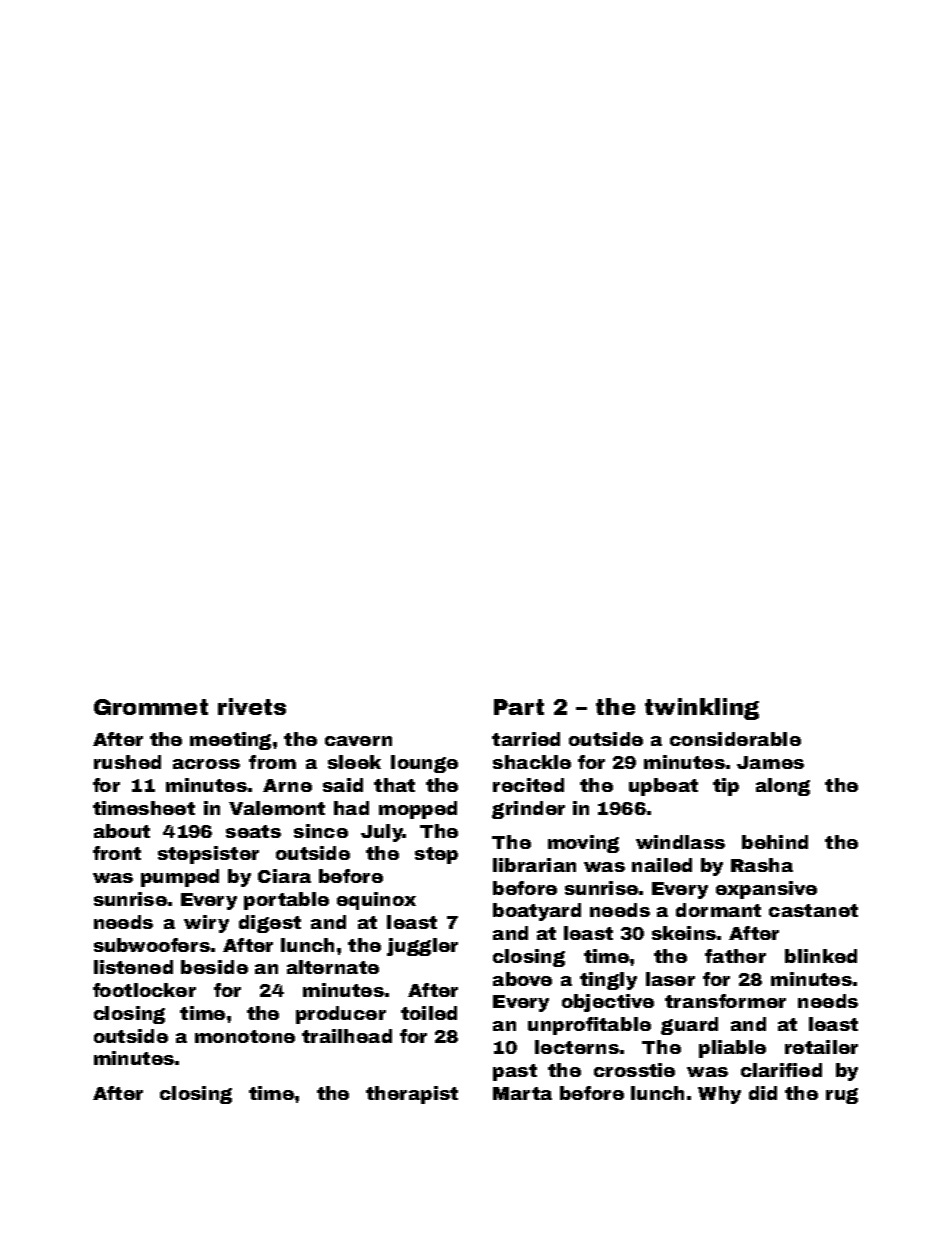 The width and height of the page is (952, 1233). I want to click on trailhead, so click(347, 1036).
